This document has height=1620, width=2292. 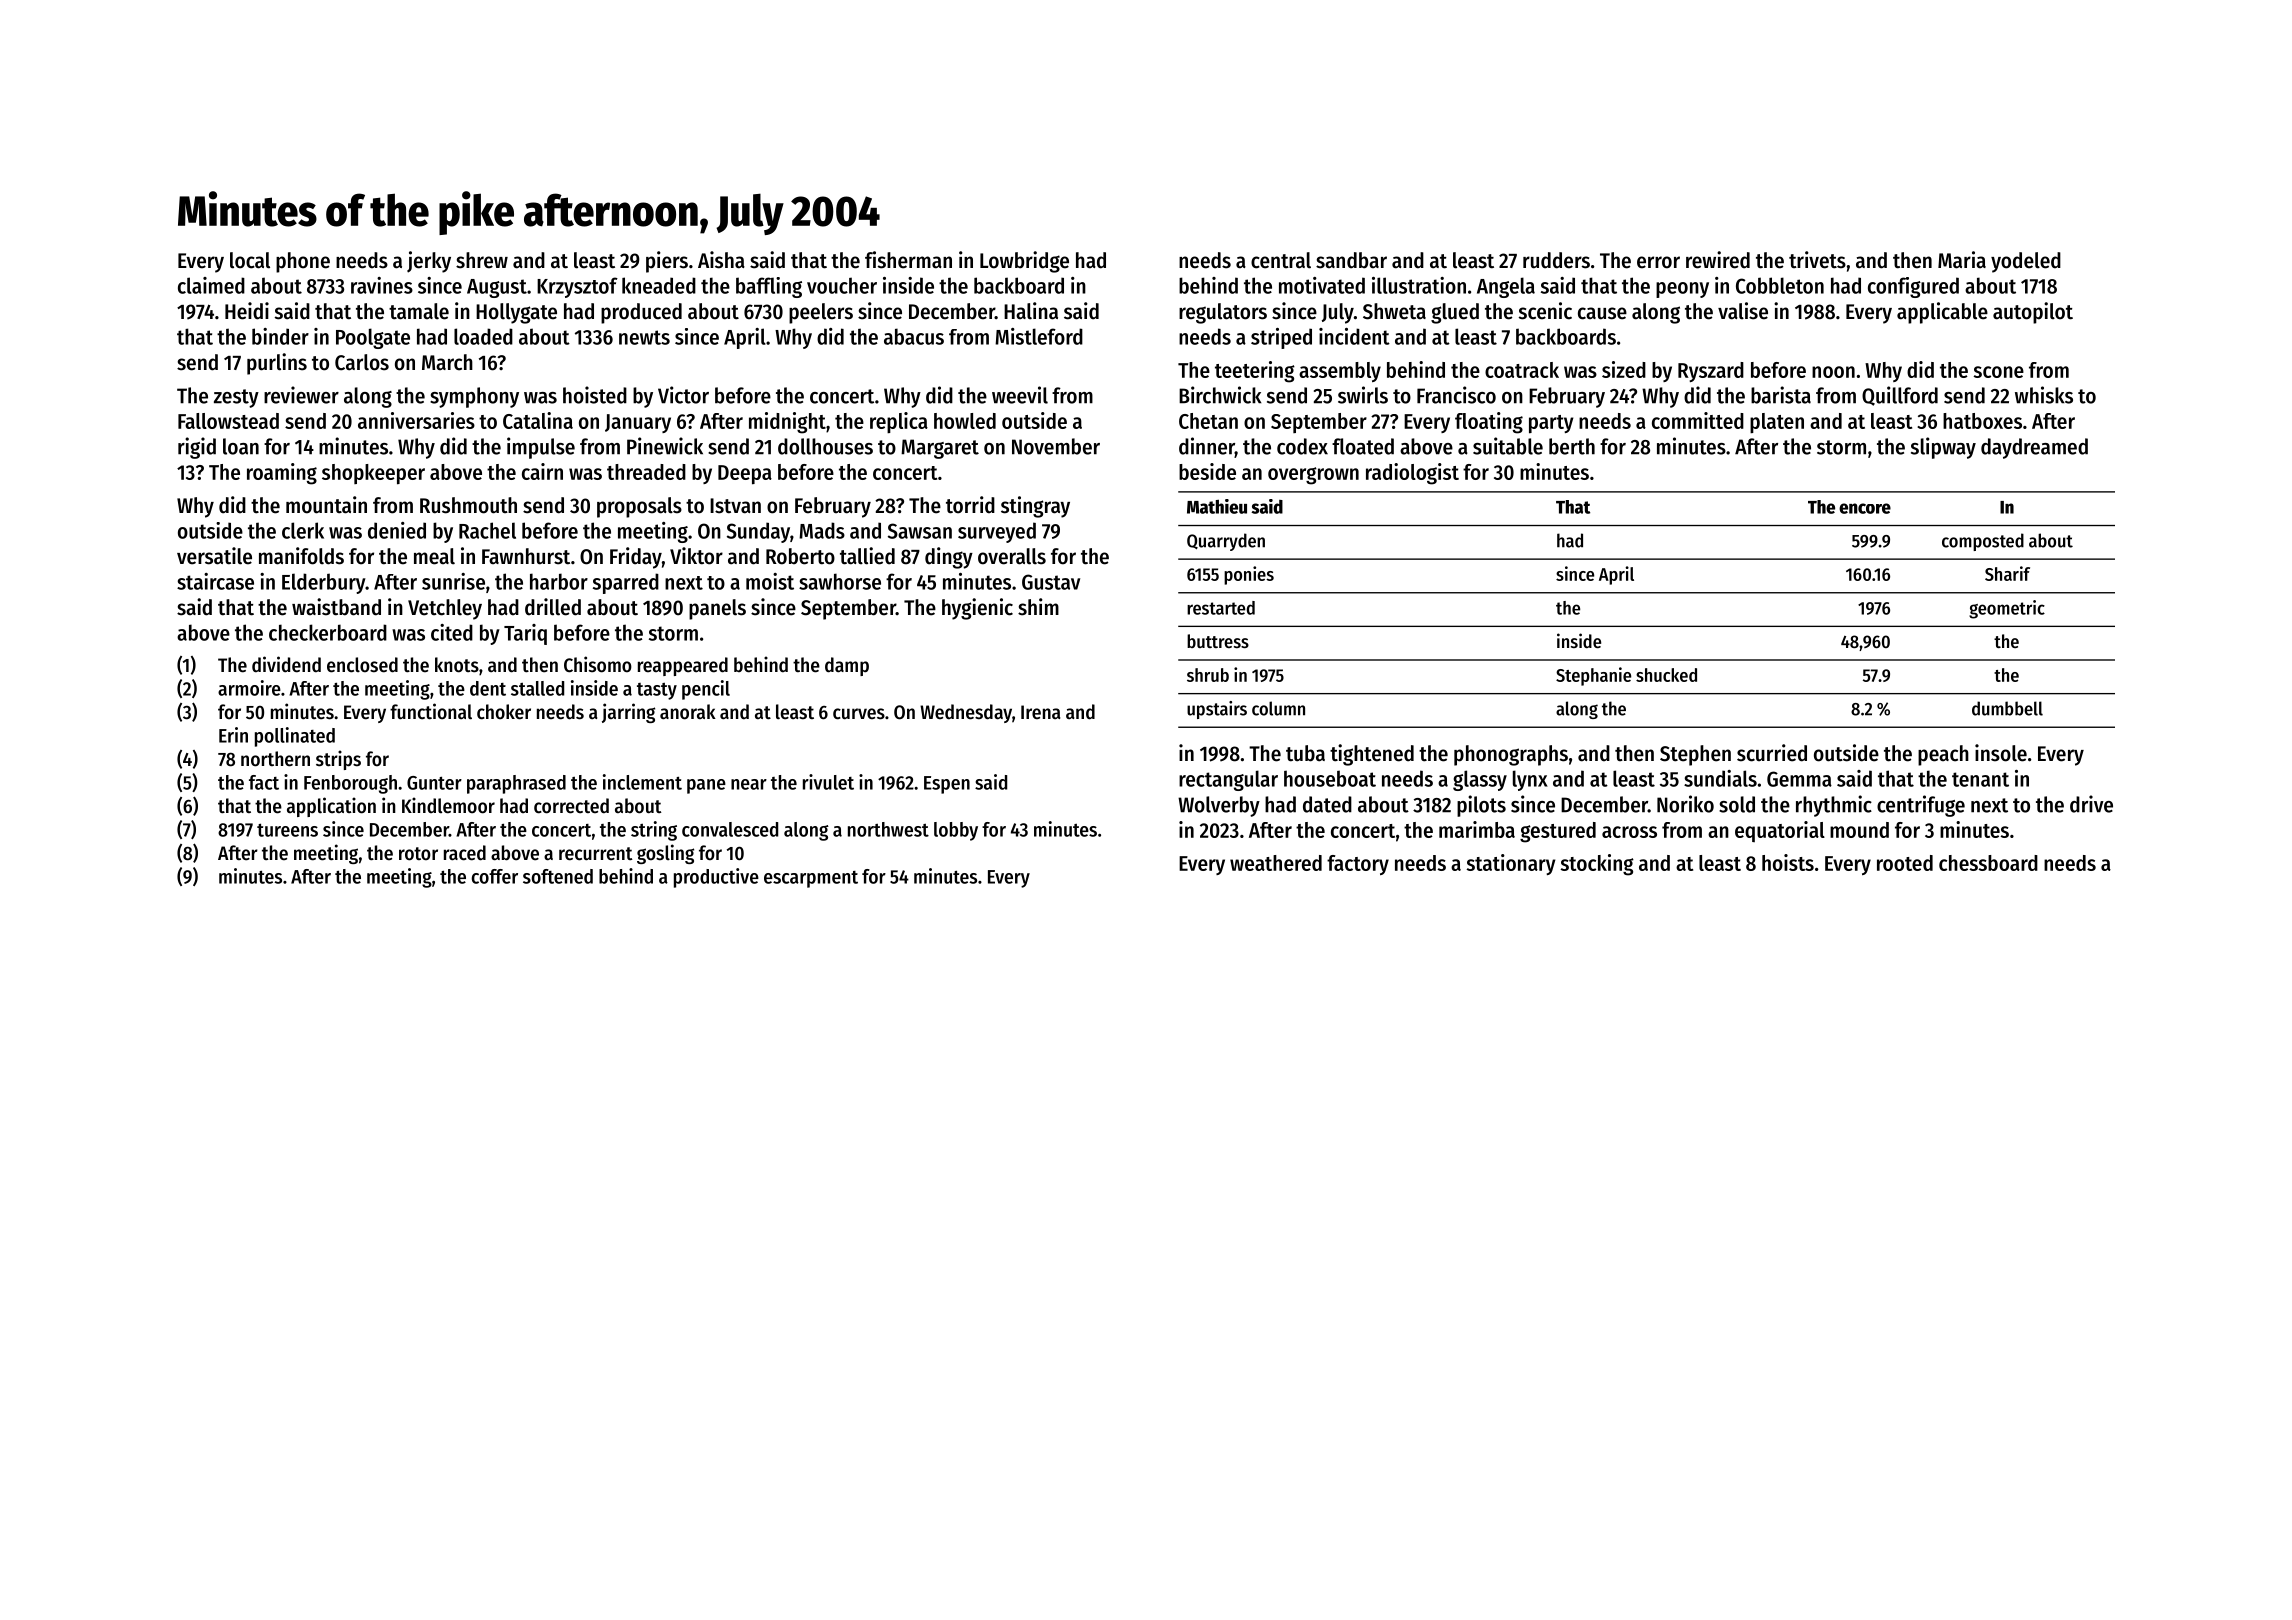 I want to click on stationary, so click(x=1511, y=864).
